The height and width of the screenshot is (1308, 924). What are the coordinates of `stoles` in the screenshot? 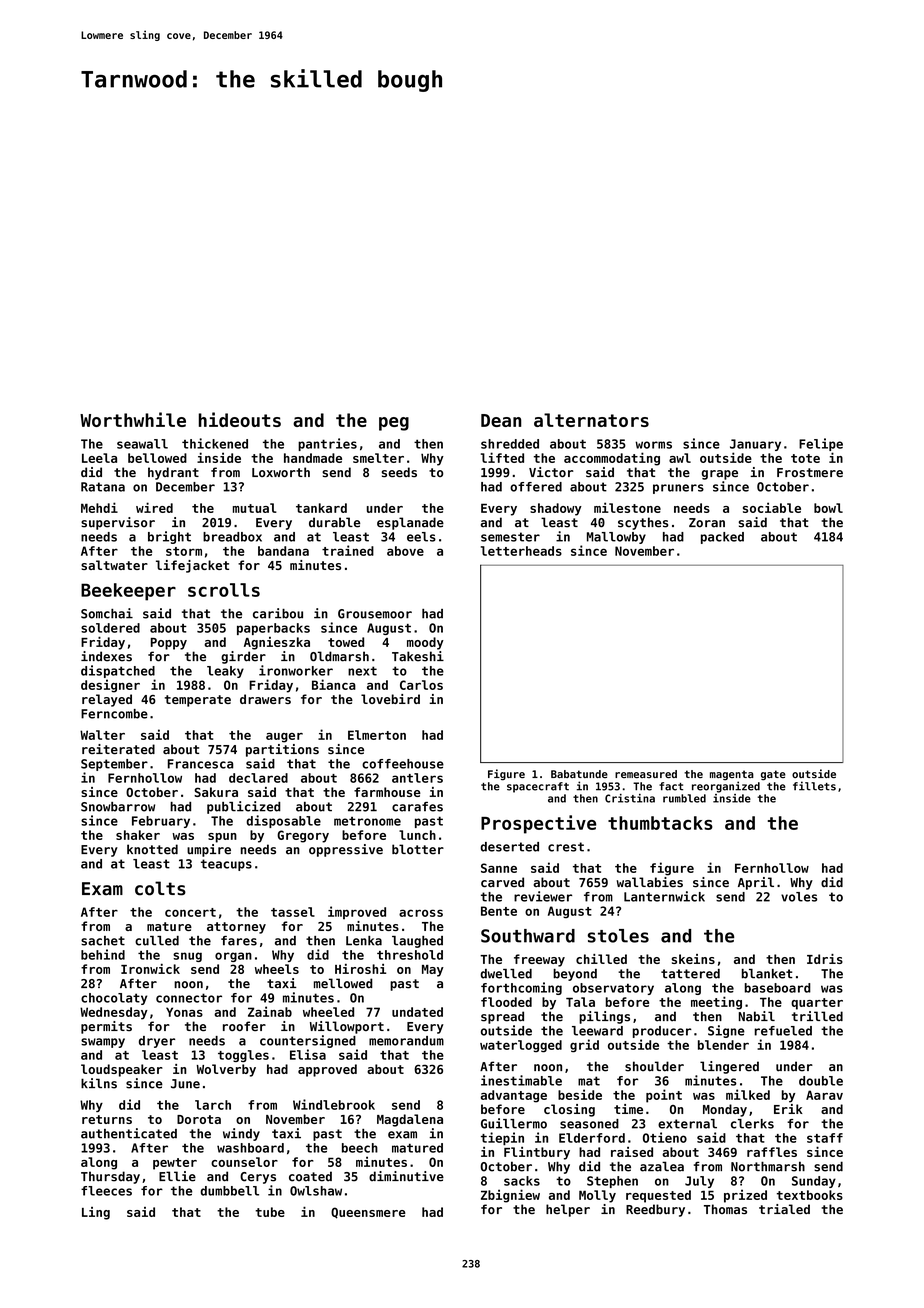 It's located at (618, 936).
